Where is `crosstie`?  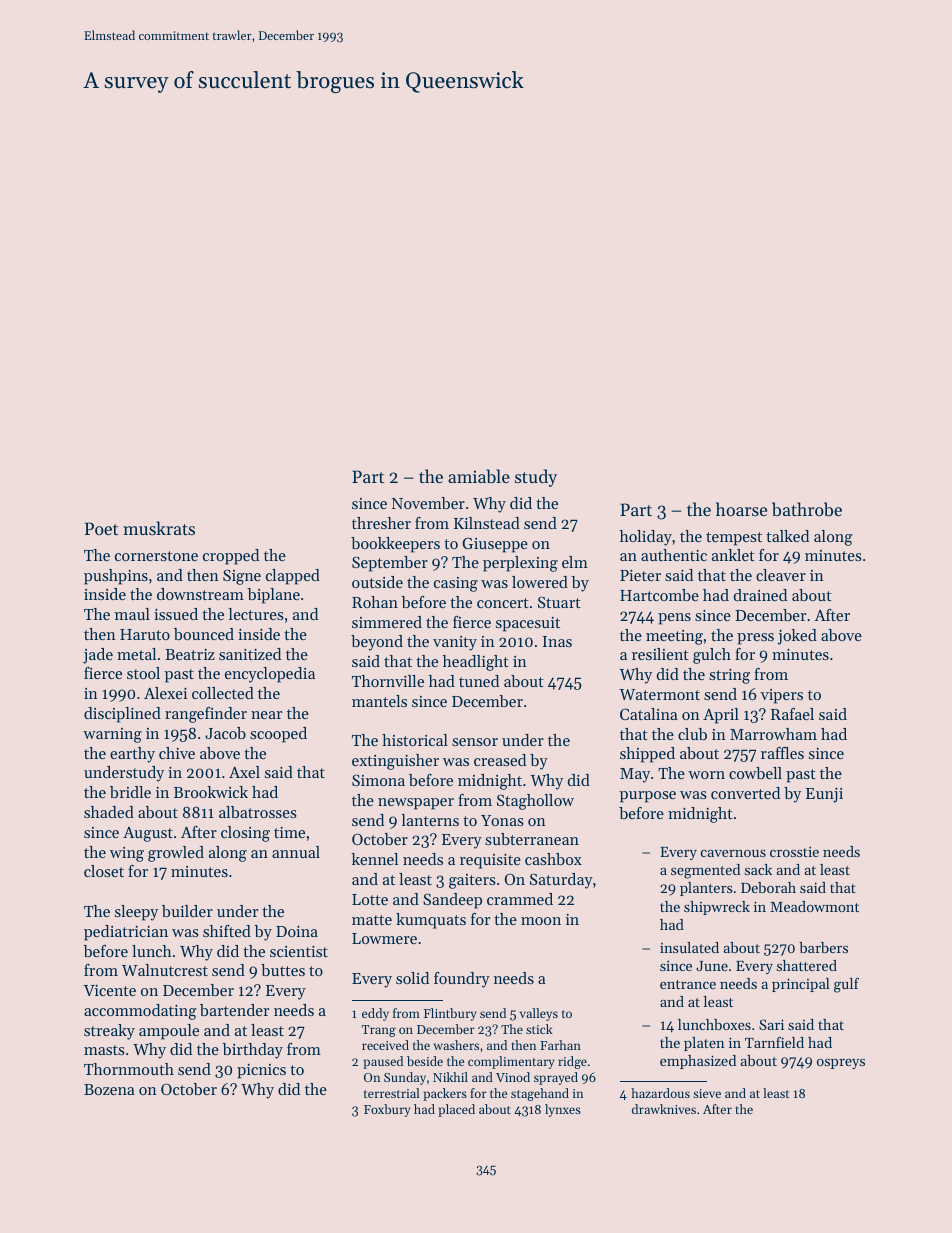
crosstie is located at coordinates (794, 851).
